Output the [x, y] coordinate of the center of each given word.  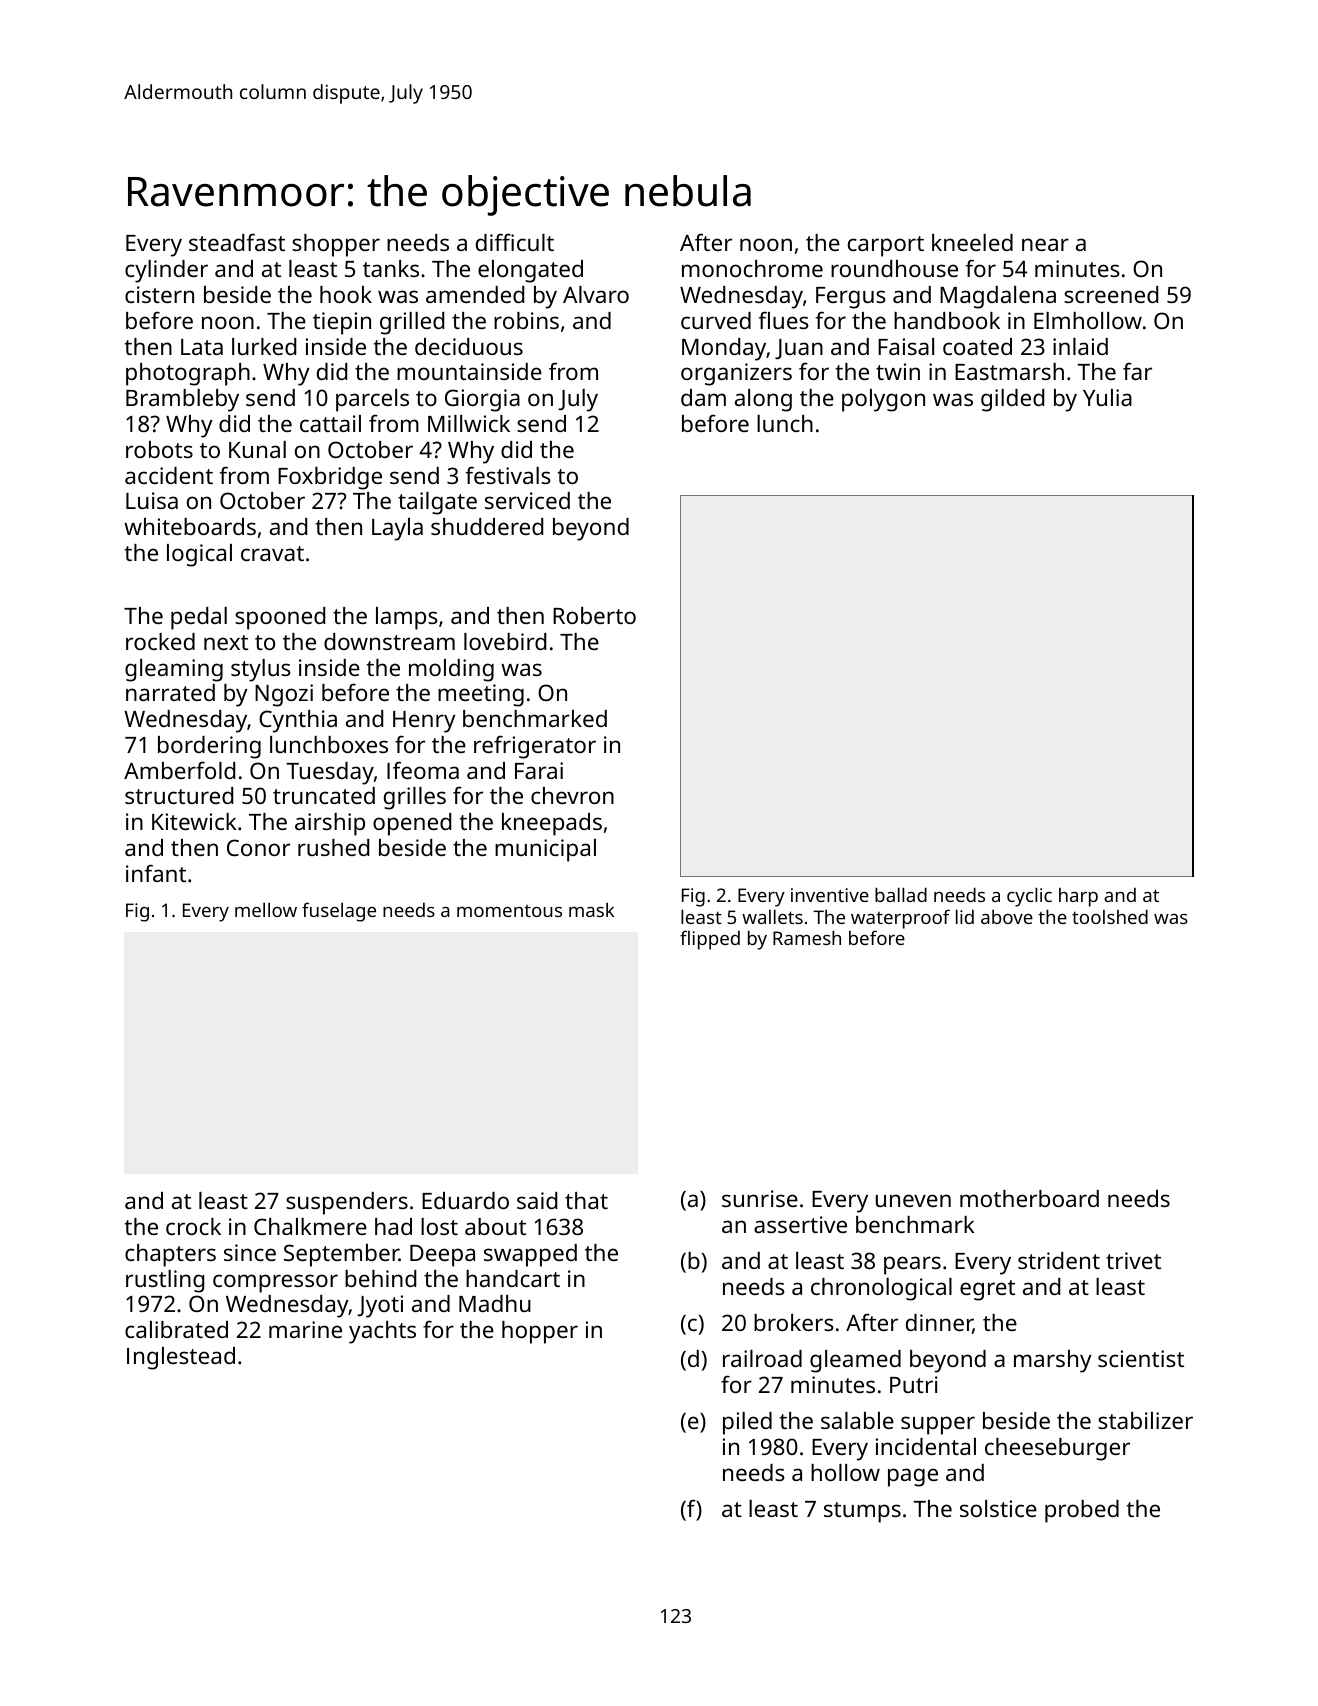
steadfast [237, 242]
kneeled [972, 242]
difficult [515, 242]
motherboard [1029, 1198]
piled [747, 1423]
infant [156, 873]
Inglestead [181, 1358]
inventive [830, 895]
